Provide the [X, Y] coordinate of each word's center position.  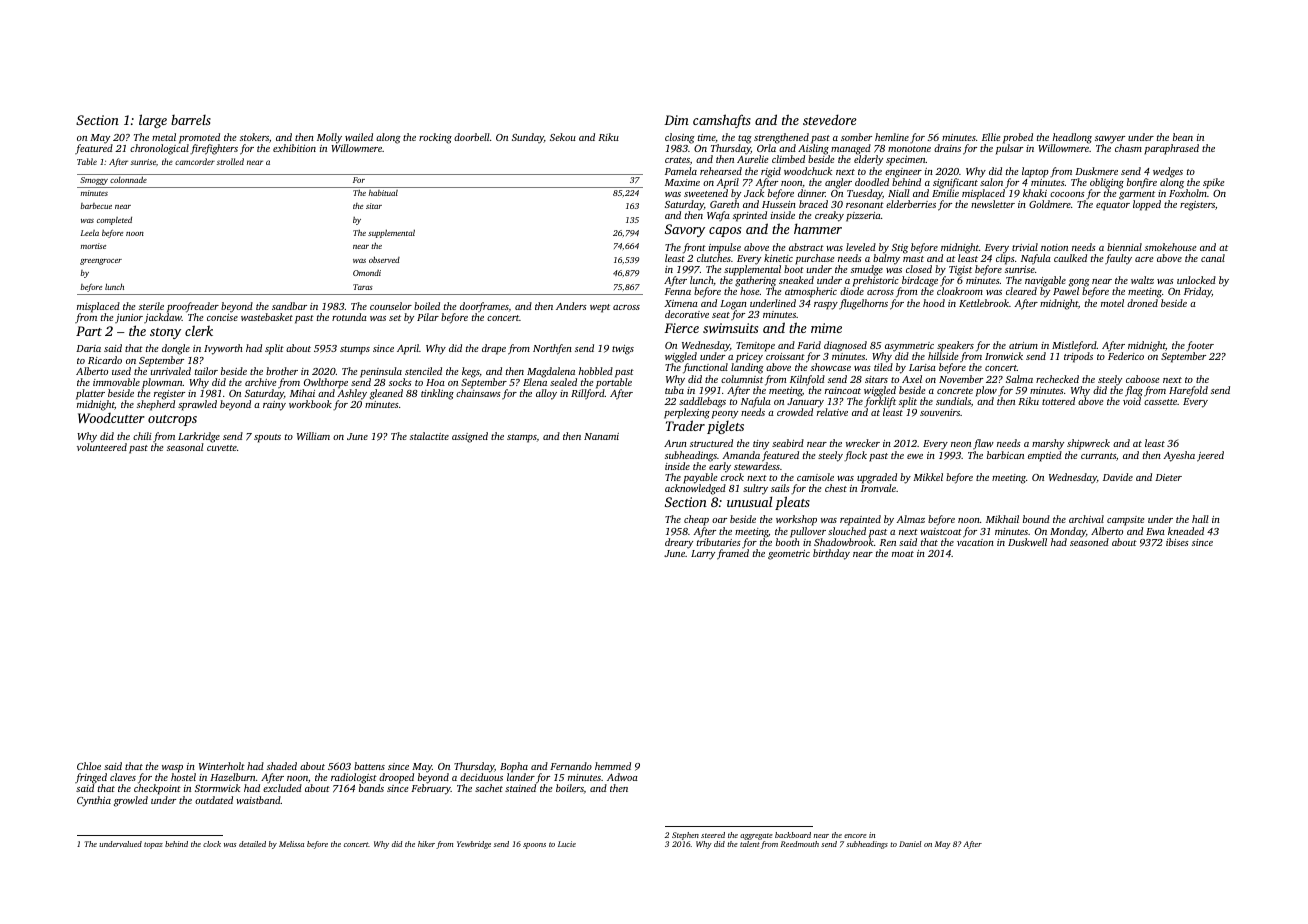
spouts [267, 438]
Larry [703, 555]
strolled [230, 161]
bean [1183, 137]
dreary [679, 543]
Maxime [682, 182]
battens [369, 766]
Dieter [1168, 477]
